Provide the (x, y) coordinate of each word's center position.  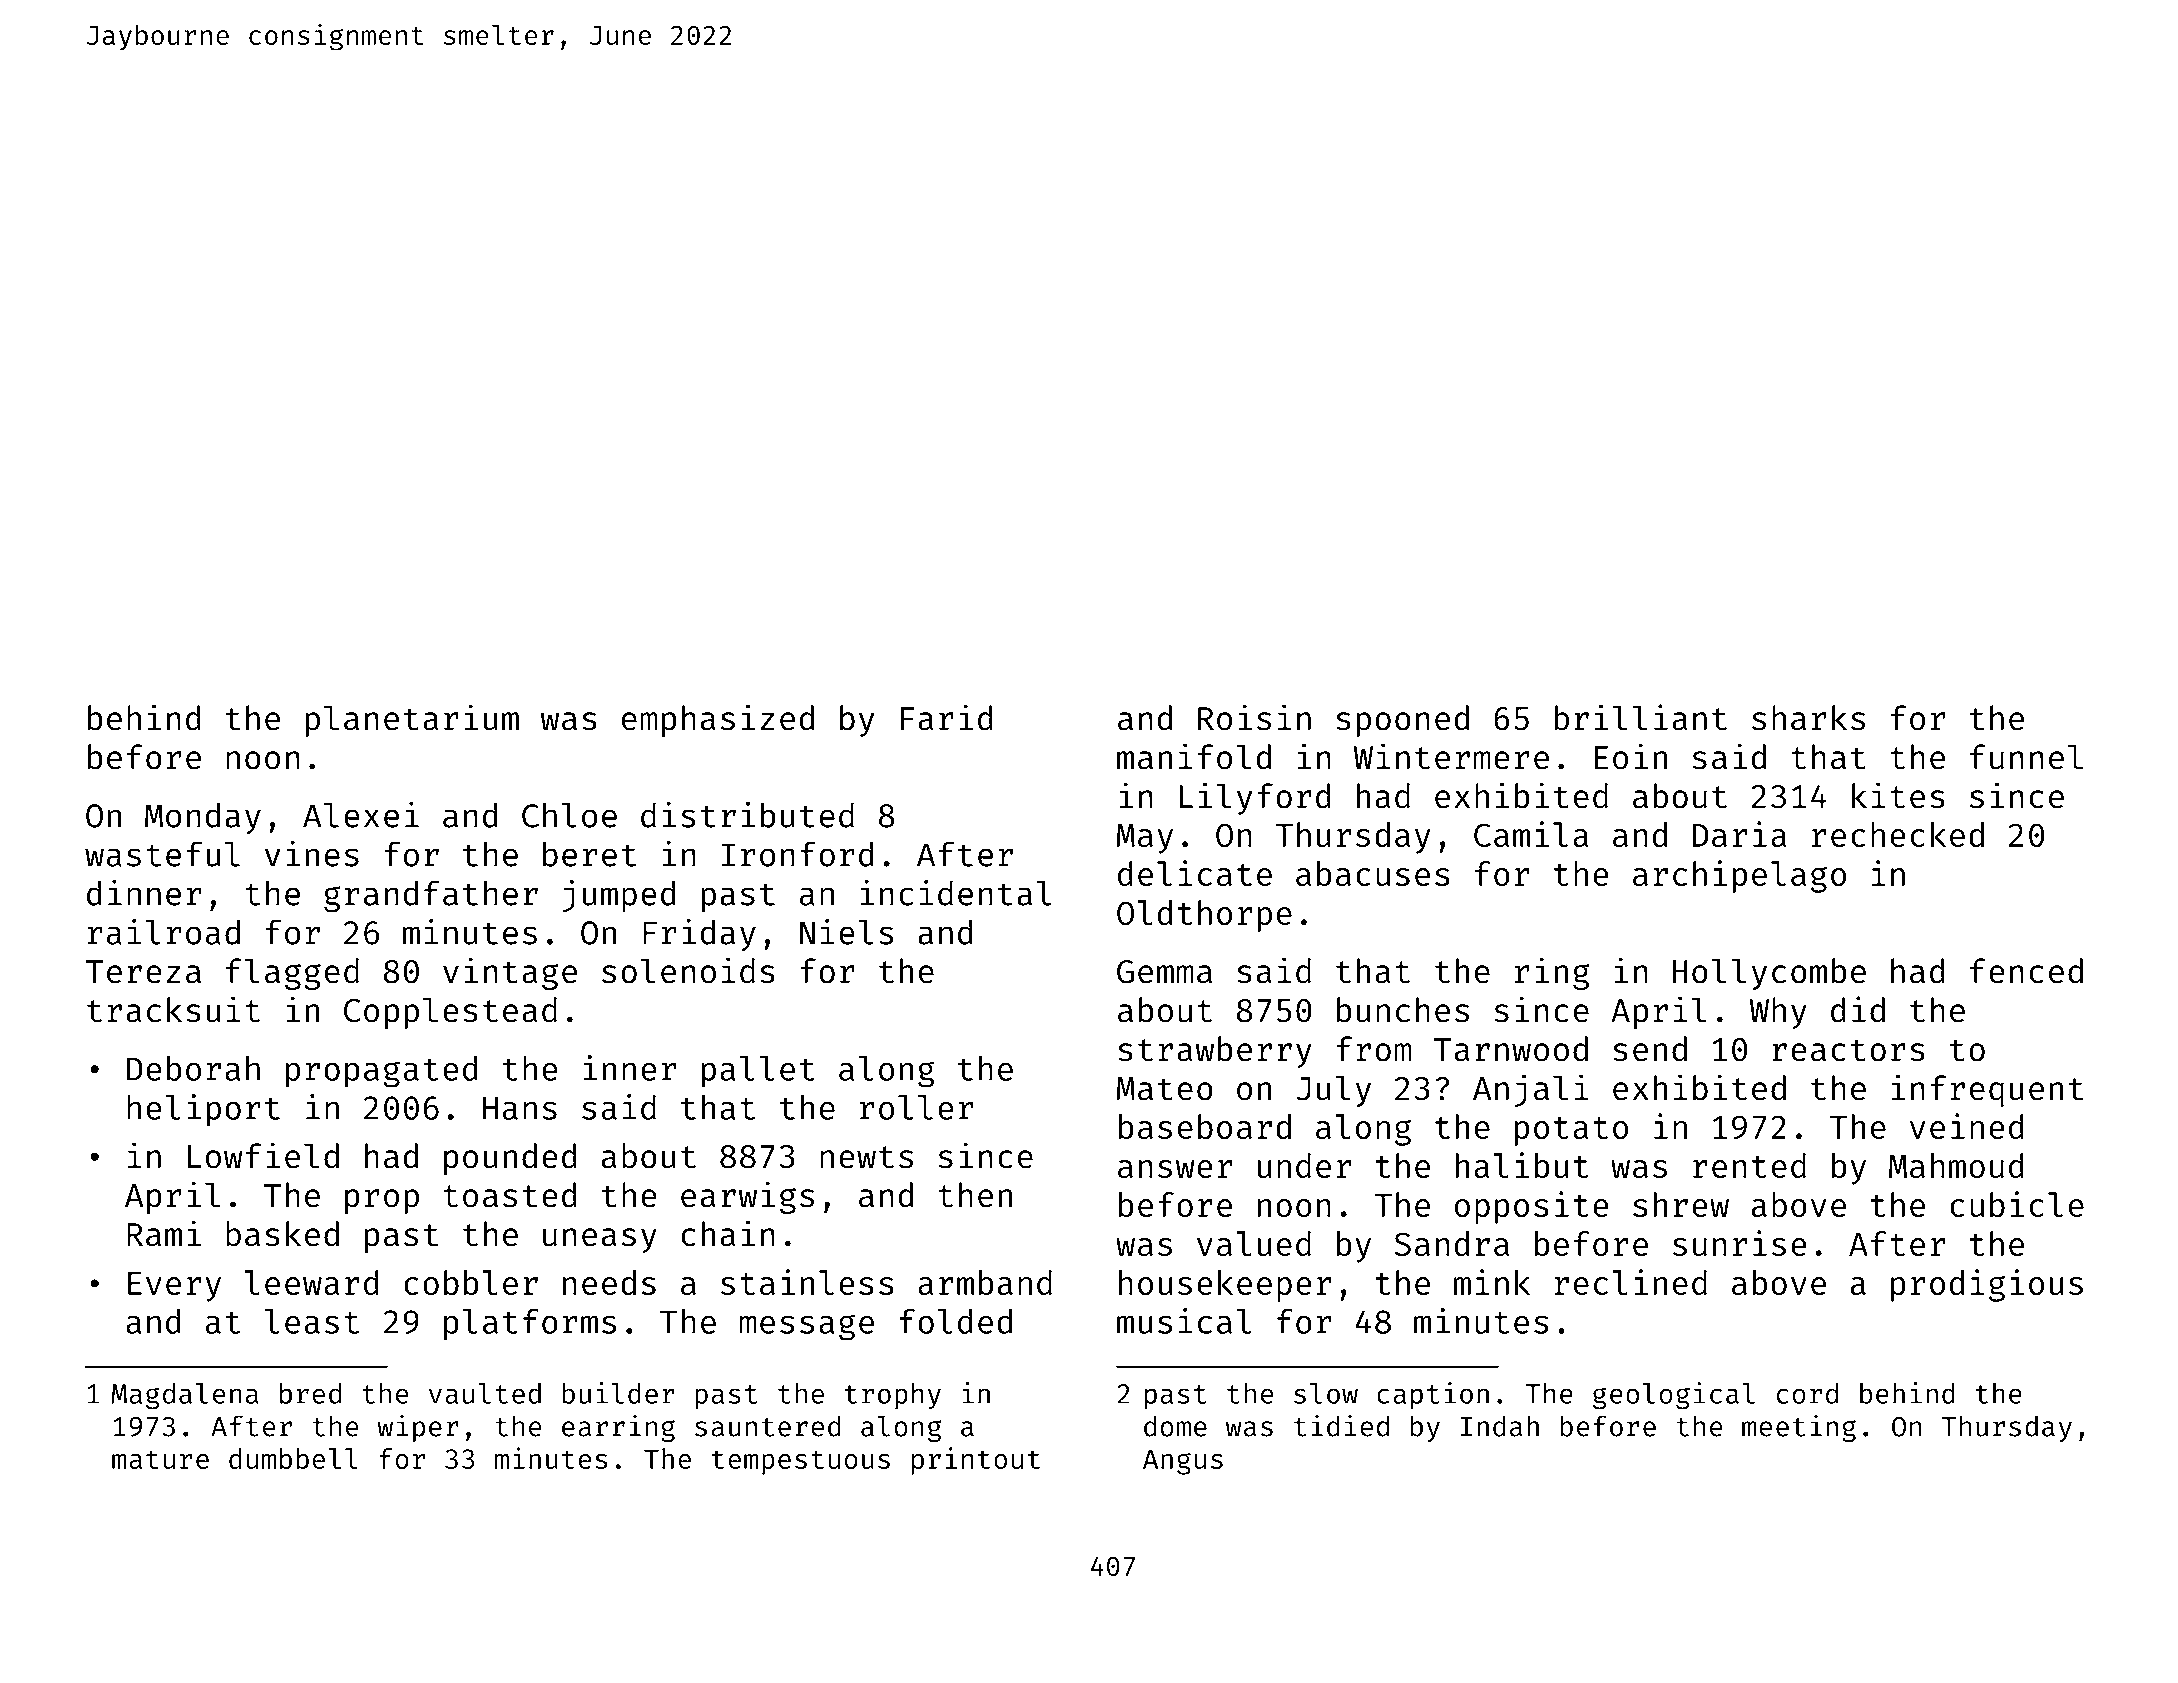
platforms (530, 1325)
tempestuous (801, 1462)
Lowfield (263, 1155)
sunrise (1740, 1243)
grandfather (431, 896)
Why (1778, 1013)
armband (985, 1282)
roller (916, 1107)
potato (1571, 1131)
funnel (2026, 757)
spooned (1402, 721)
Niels (847, 932)
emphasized (718, 720)
